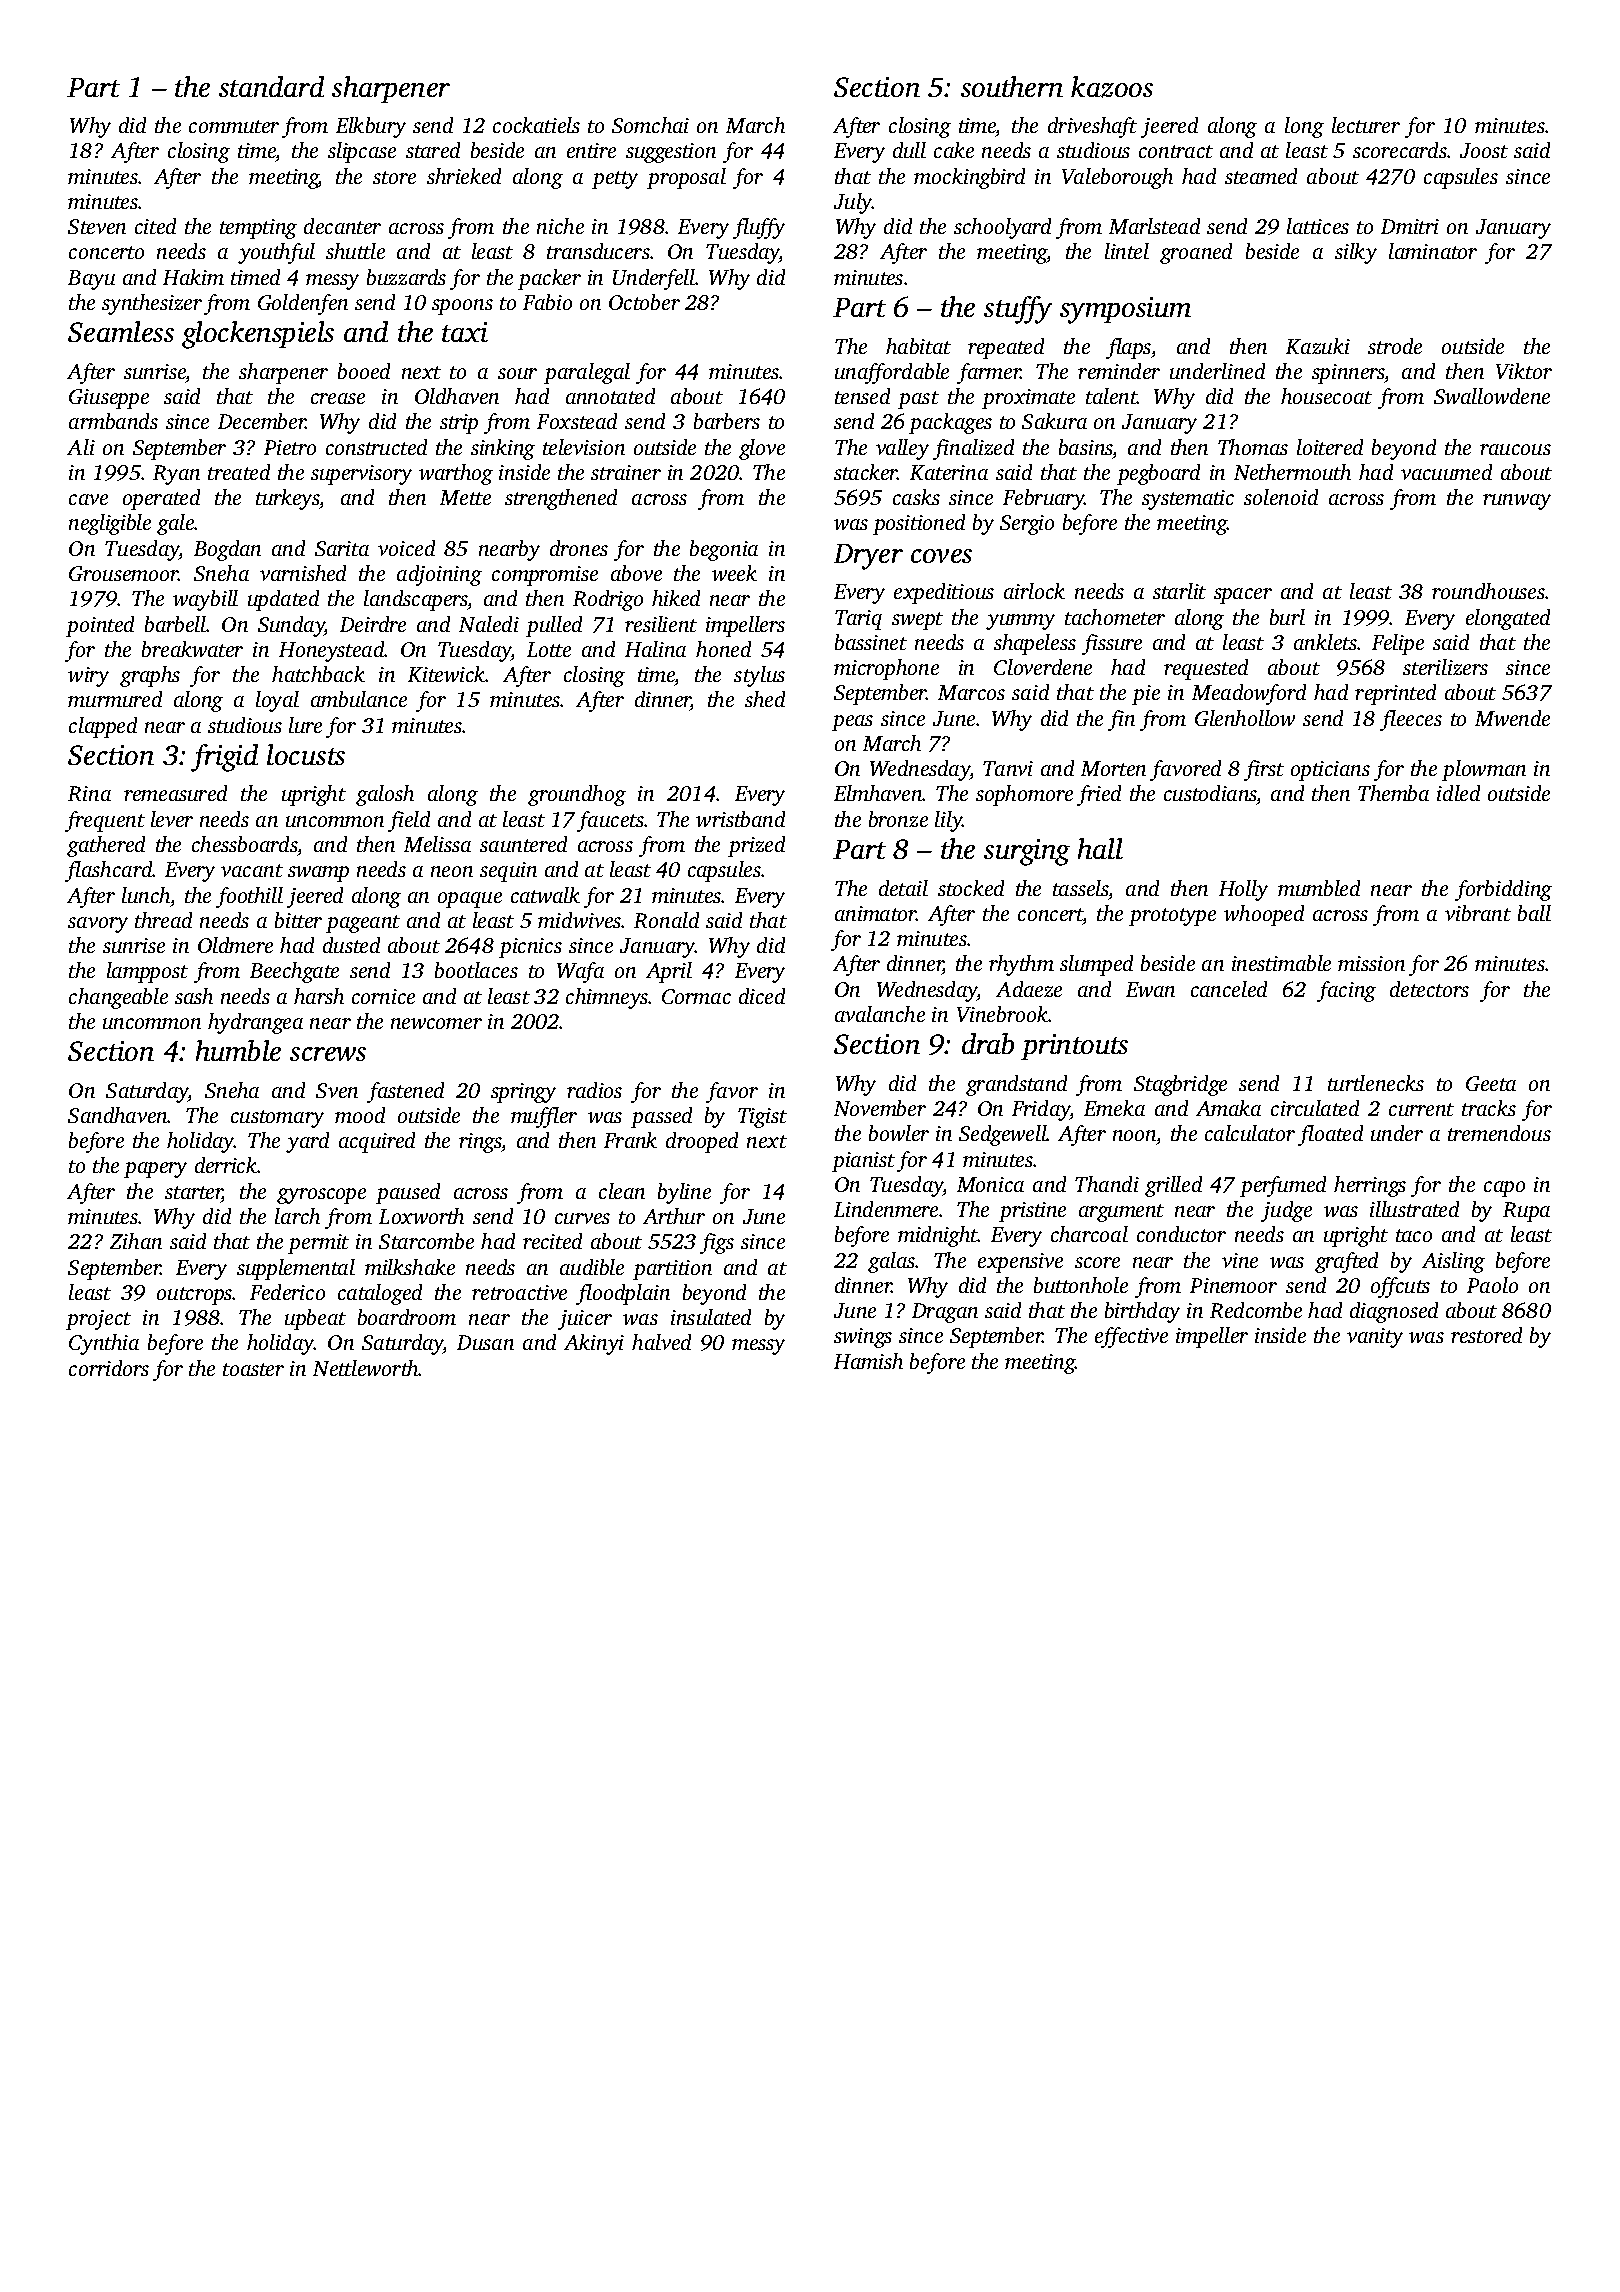  Describe the element at coordinates (1356, 253) in the screenshot. I see `silky` at that location.
